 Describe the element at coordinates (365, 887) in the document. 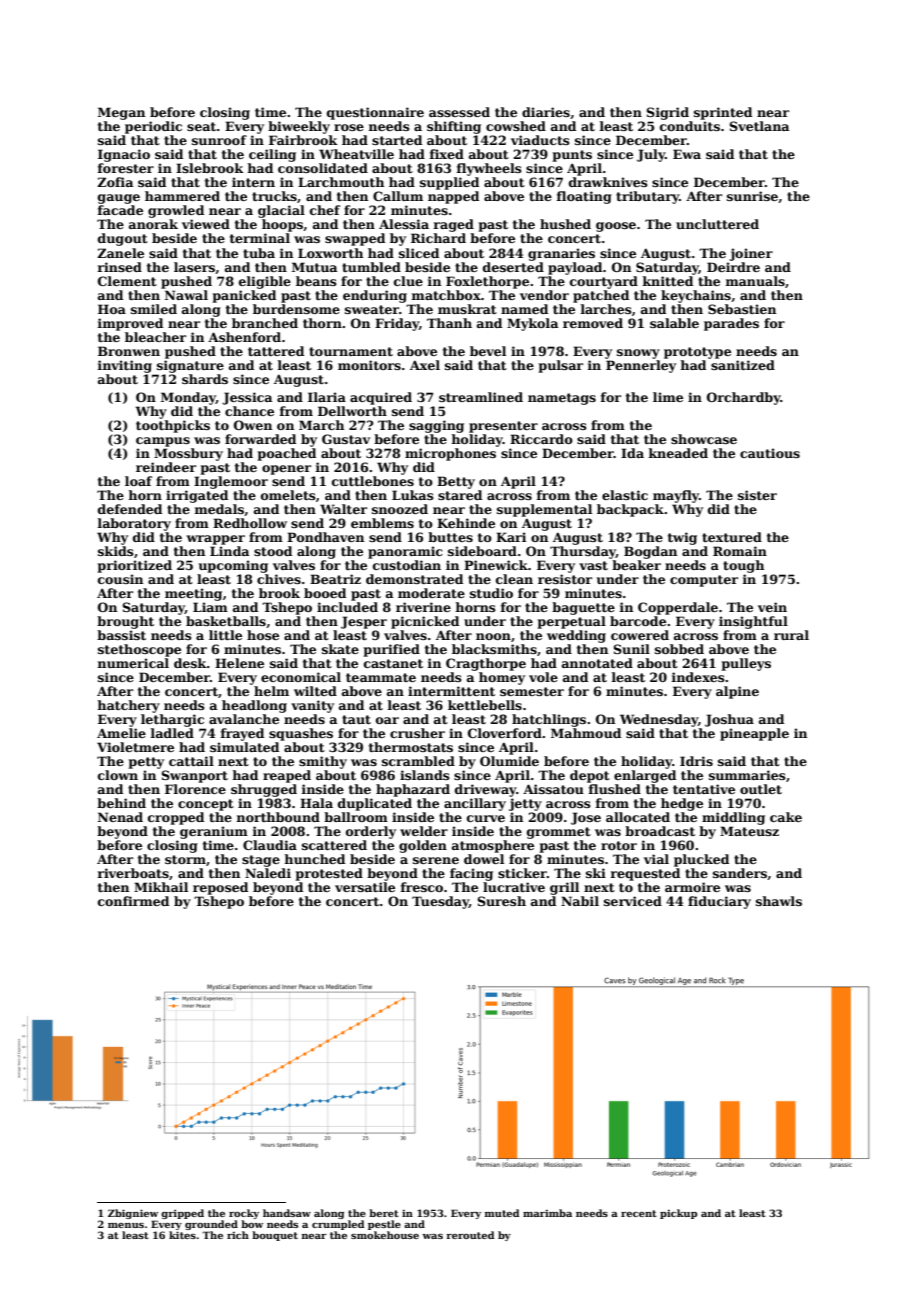

I see `versatile` at that location.
